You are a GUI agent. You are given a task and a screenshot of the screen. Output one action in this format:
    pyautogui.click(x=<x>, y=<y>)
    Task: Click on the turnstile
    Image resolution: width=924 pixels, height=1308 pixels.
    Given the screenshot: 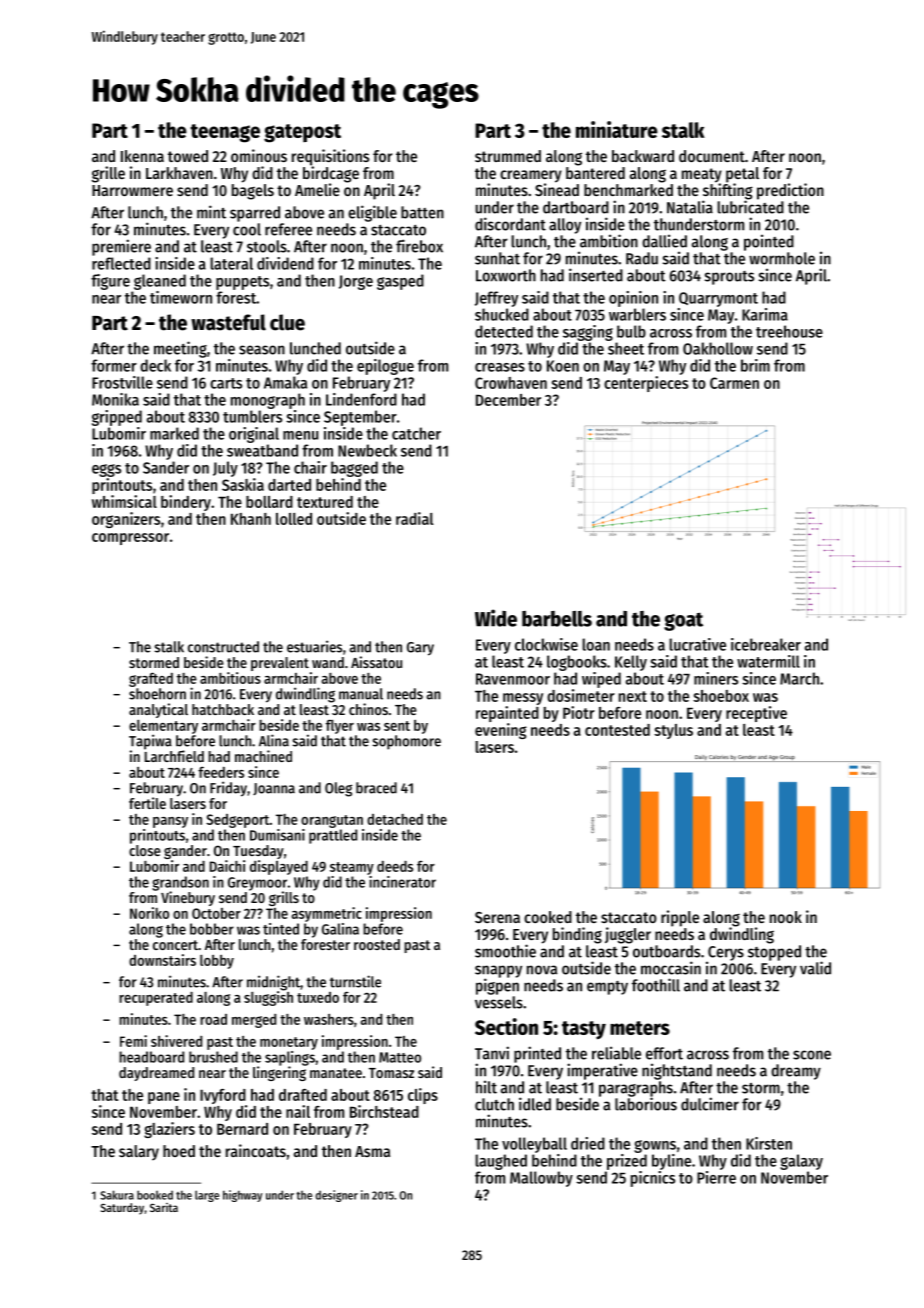 What is the action you would take?
    pyautogui.click(x=355, y=981)
